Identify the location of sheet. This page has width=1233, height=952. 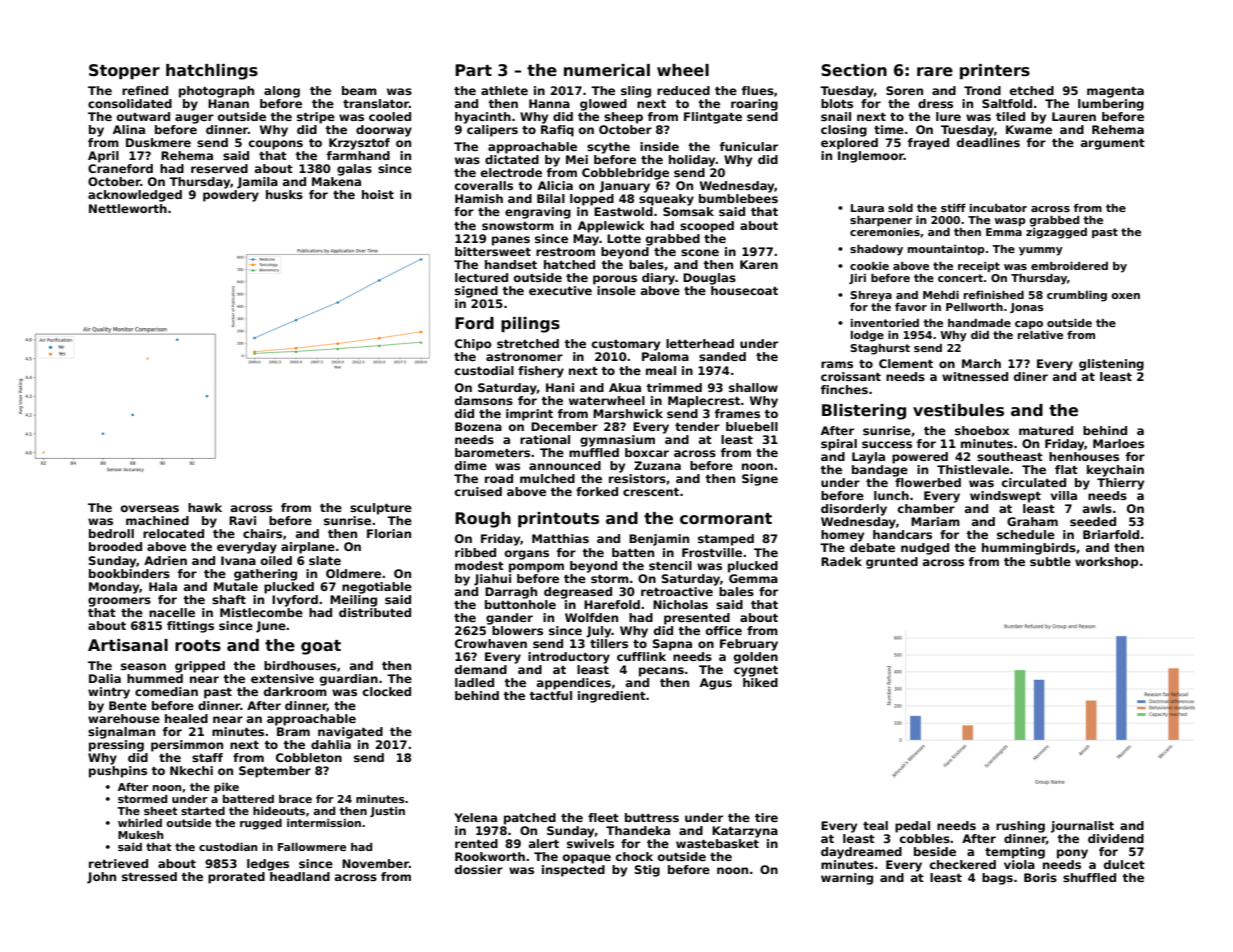
(161, 811).
